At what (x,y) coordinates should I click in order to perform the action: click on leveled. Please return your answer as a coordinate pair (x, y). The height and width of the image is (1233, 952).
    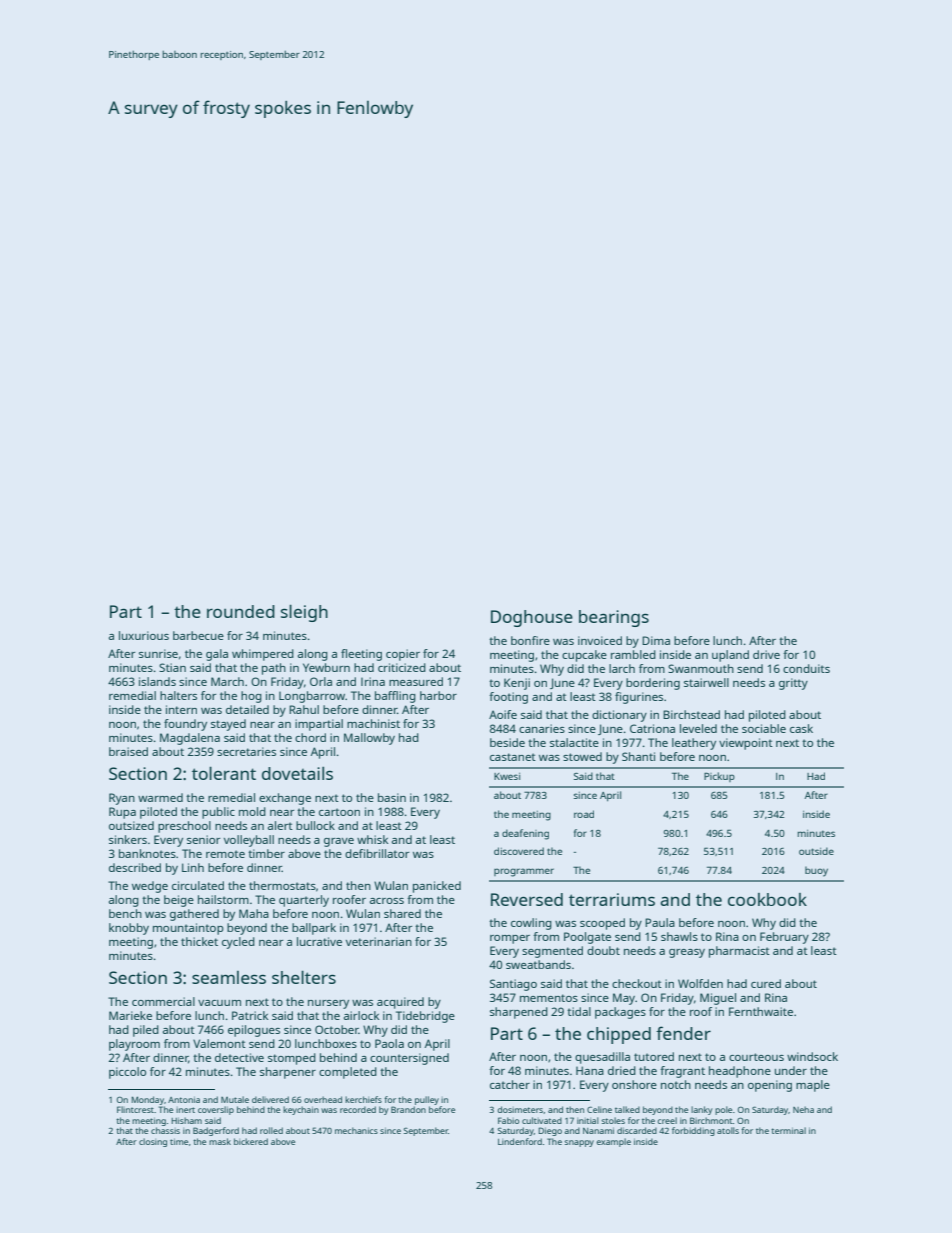
    Looking at the image, I should click on (698, 728).
